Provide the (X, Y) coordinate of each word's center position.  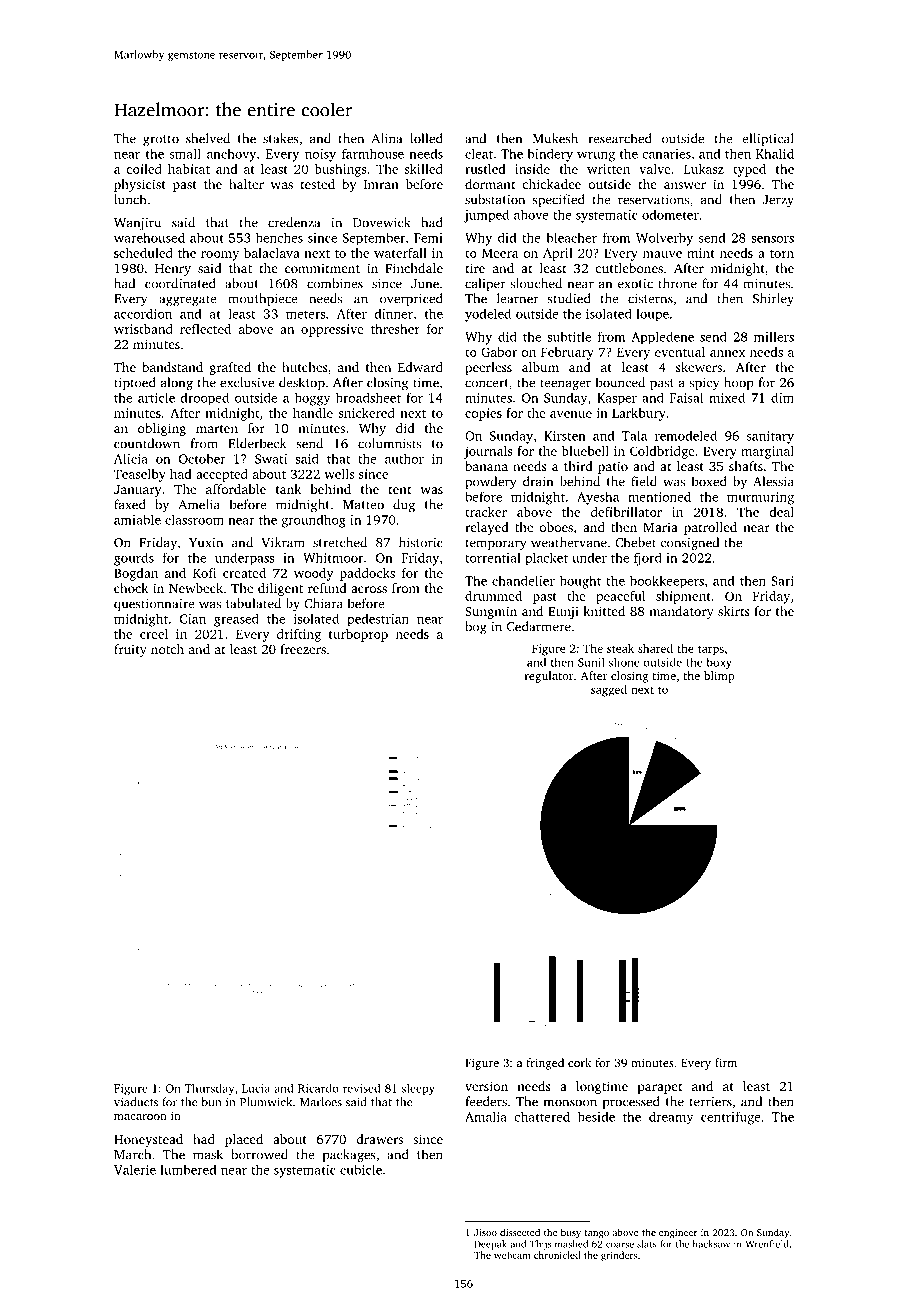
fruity (130, 650)
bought (580, 582)
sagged (609, 691)
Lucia (256, 1088)
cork (579, 1062)
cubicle (361, 1169)
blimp (719, 677)
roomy (220, 256)
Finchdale (414, 268)
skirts (734, 611)
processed (631, 1102)
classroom (194, 519)
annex (727, 353)
